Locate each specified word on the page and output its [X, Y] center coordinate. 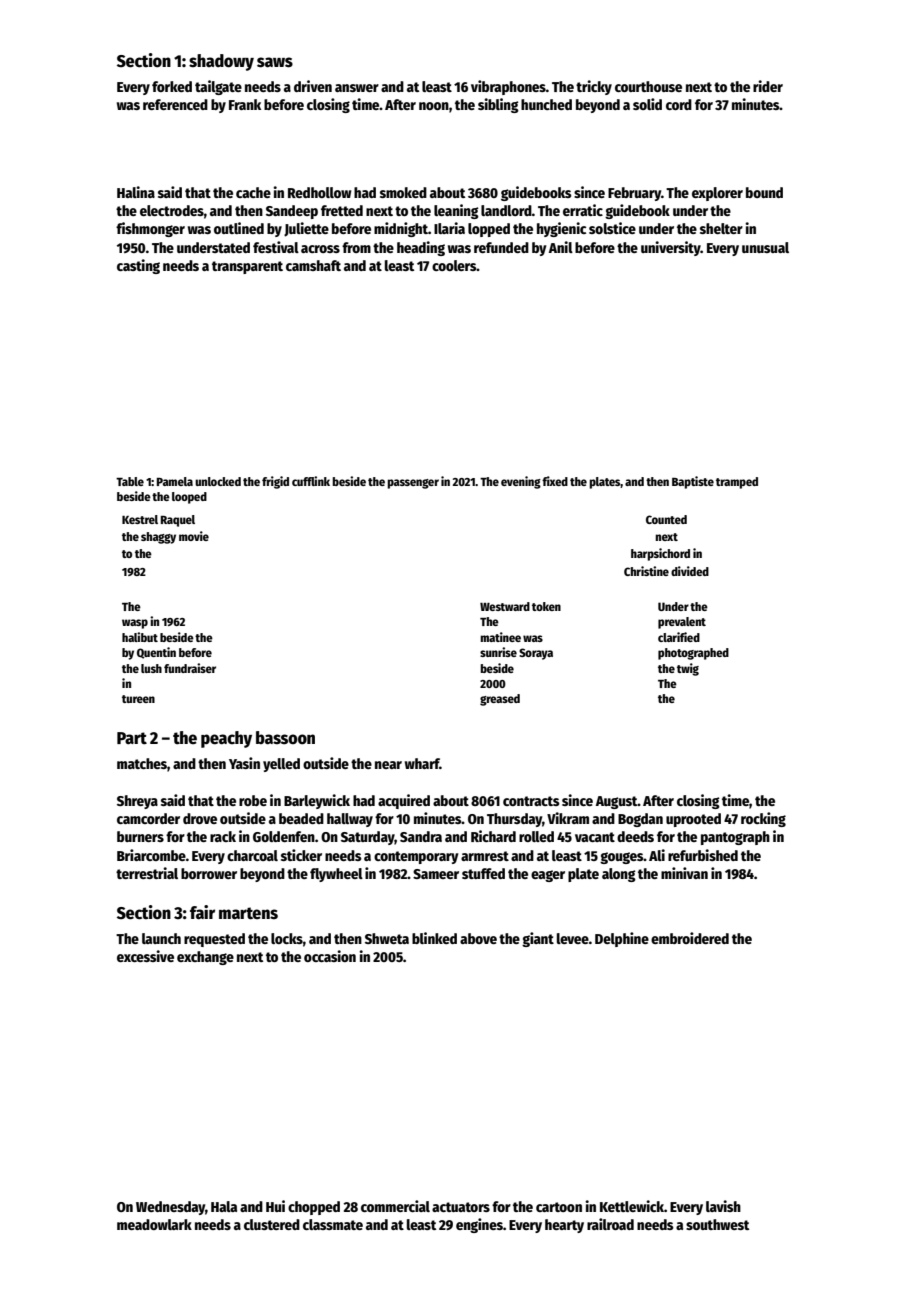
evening [521, 482]
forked [172, 86]
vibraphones [508, 87]
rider [768, 86]
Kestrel [140, 519]
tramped [737, 483]
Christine [646, 571]
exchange [205, 958]
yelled [281, 765]
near [388, 765]
